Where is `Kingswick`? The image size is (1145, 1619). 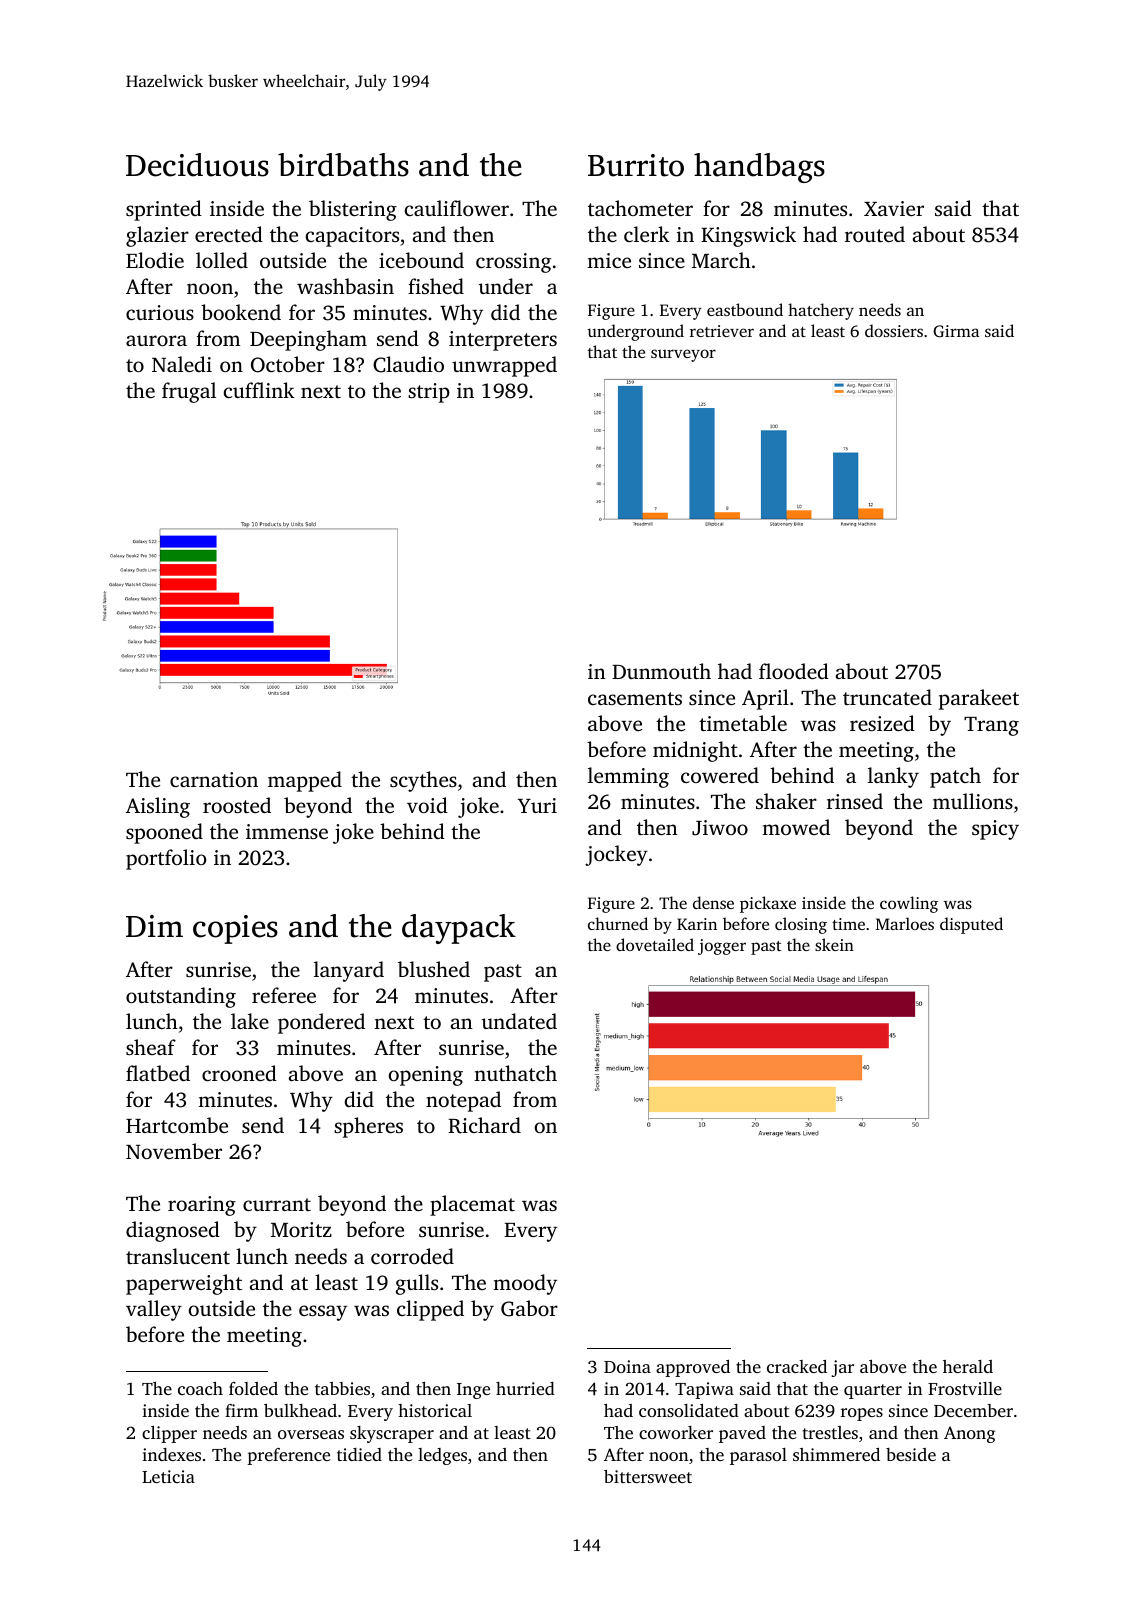 Kingswick is located at coordinates (748, 236).
